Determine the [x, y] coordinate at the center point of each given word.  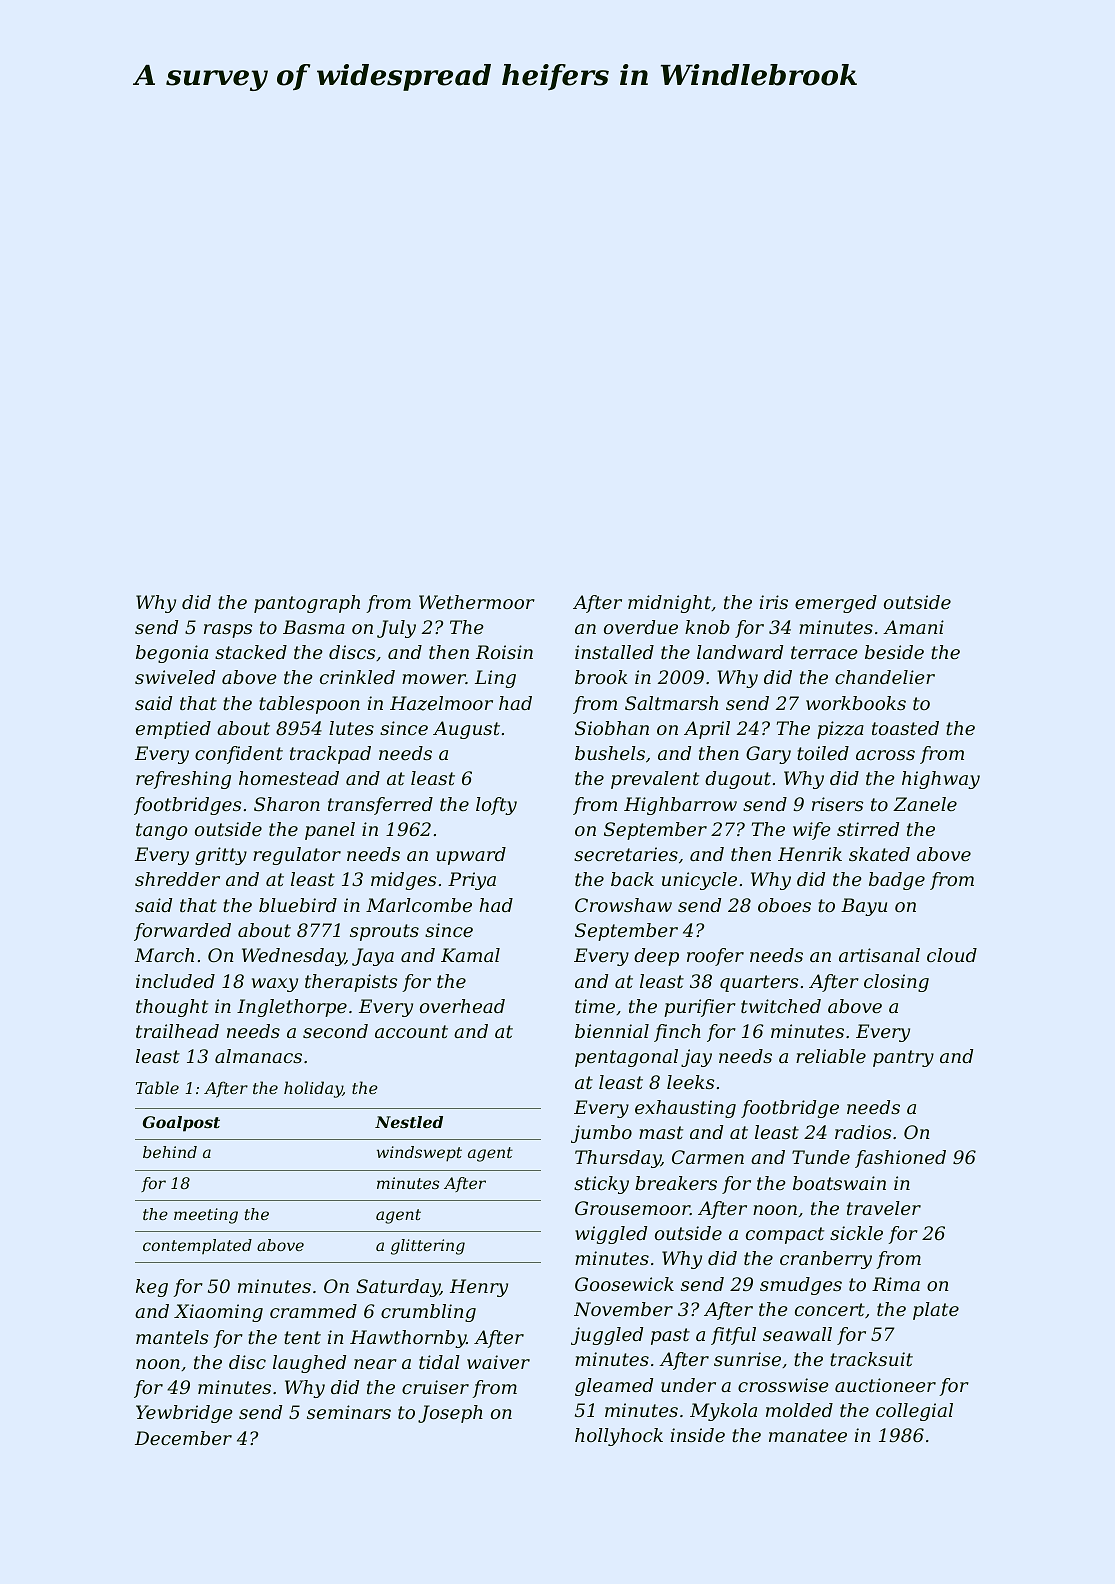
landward [740, 652]
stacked [251, 652]
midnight [669, 604]
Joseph [450, 1414]
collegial [914, 1412]
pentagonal [626, 1058]
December [183, 1438]
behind [170, 1152]
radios [863, 1132]
